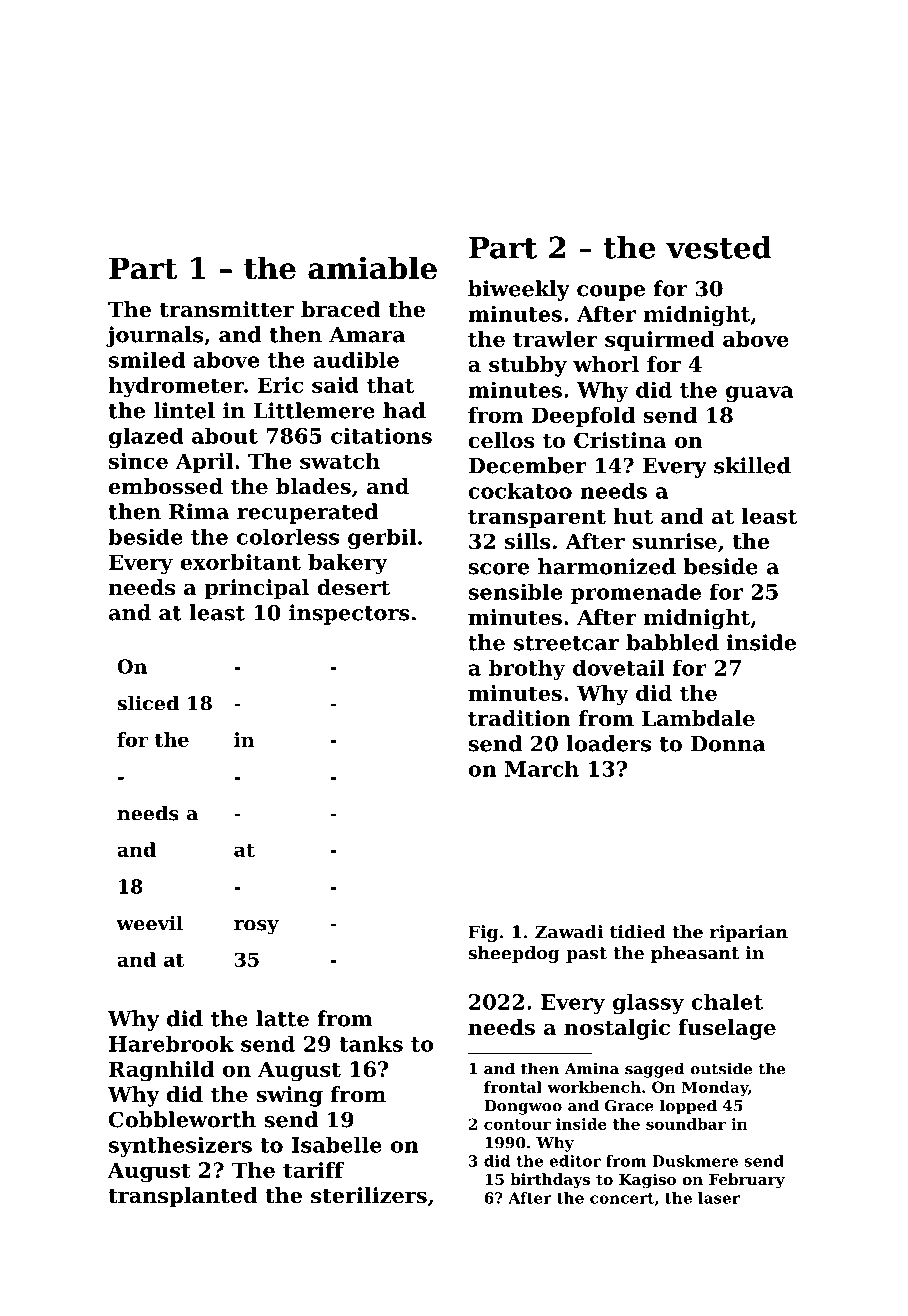  I want to click on Fig, so click(483, 933).
